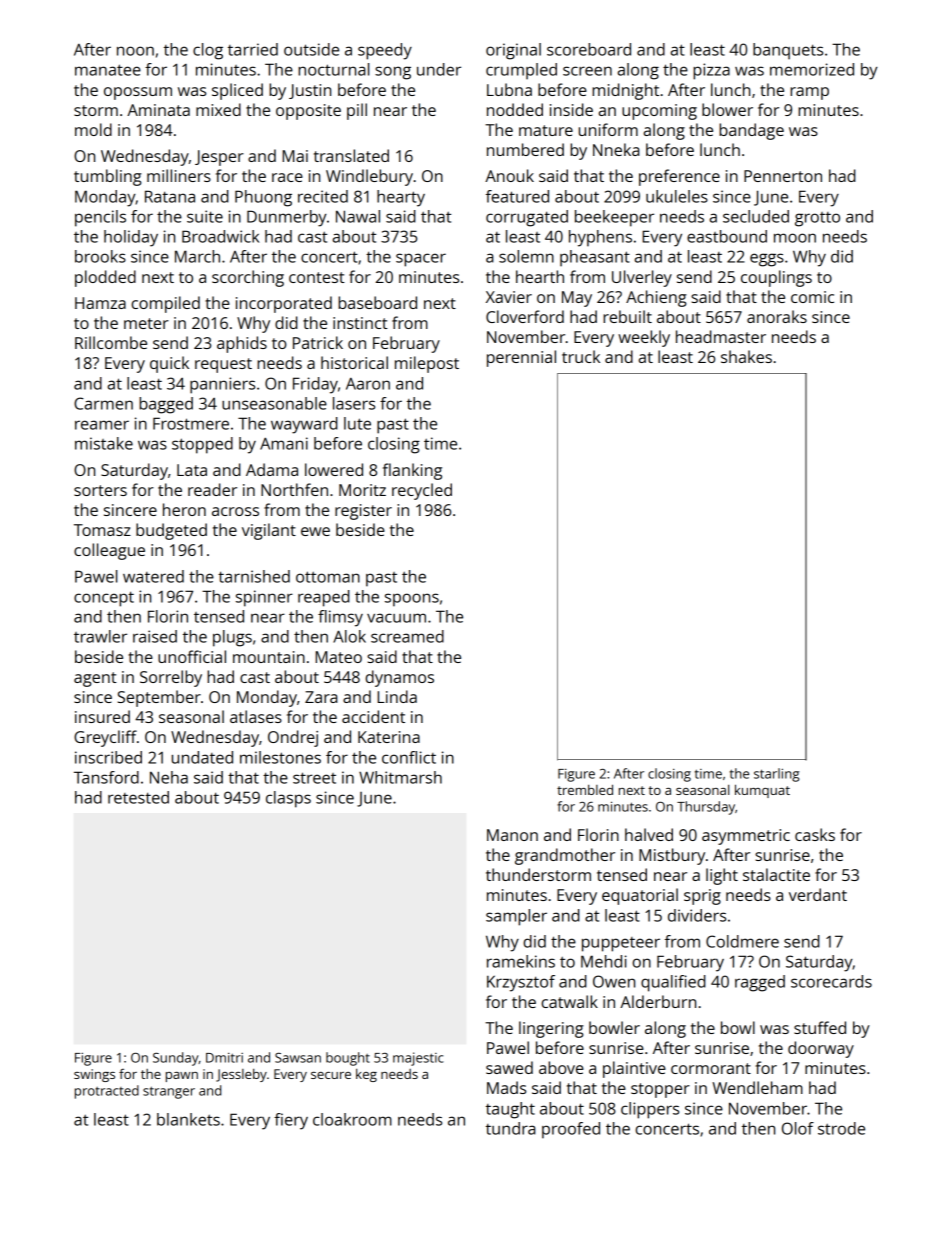  I want to click on majestic, so click(418, 1059).
